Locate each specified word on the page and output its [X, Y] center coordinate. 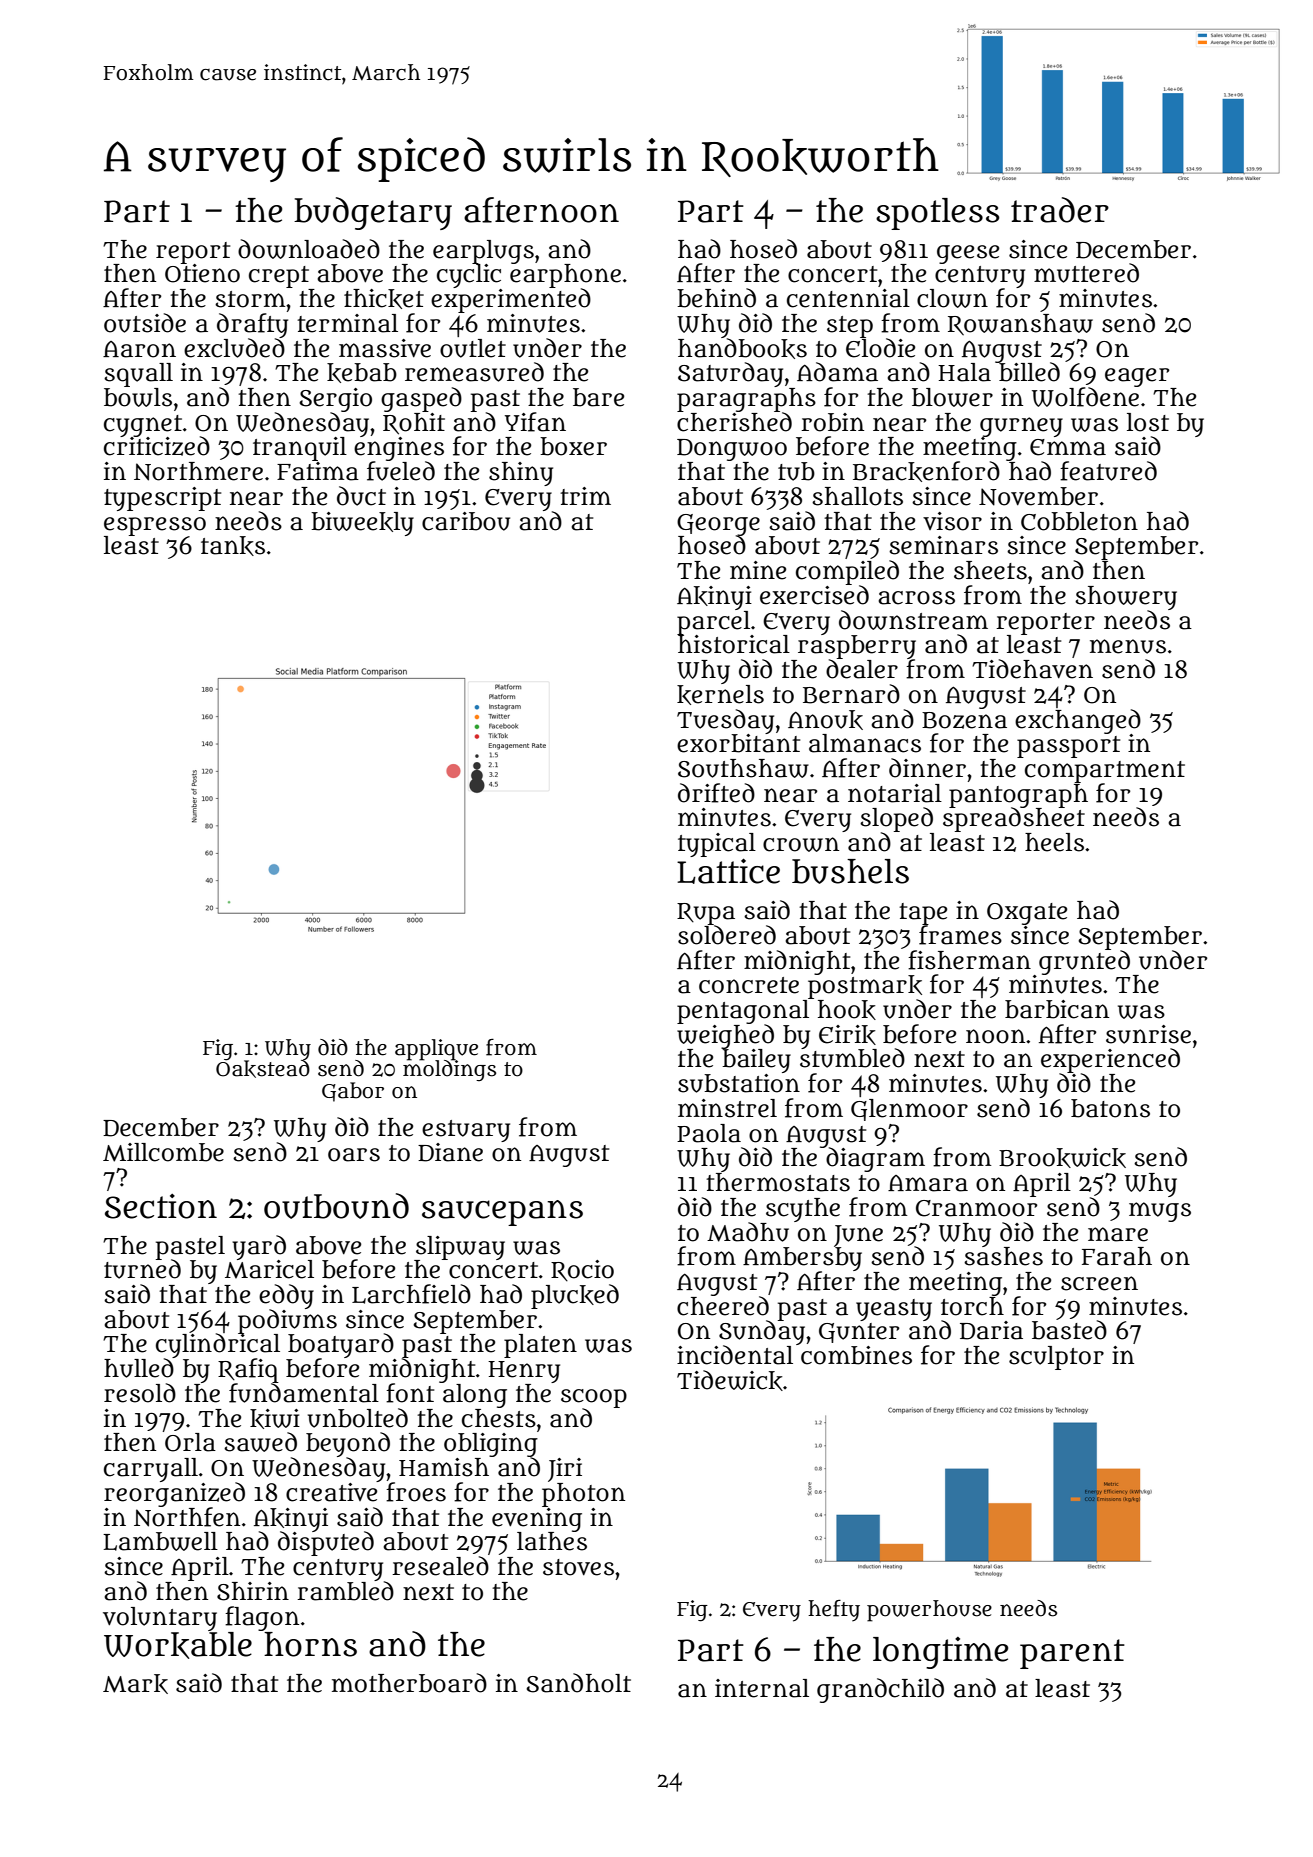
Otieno [202, 273]
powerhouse [929, 1611]
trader [1060, 210]
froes [416, 1492]
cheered [723, 1306]
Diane [450, 1152]
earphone [565, 276]
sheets [990, 570]
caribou [466, 521]
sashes [1003, 1256]
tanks [233, 546]
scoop [594, 1398]
